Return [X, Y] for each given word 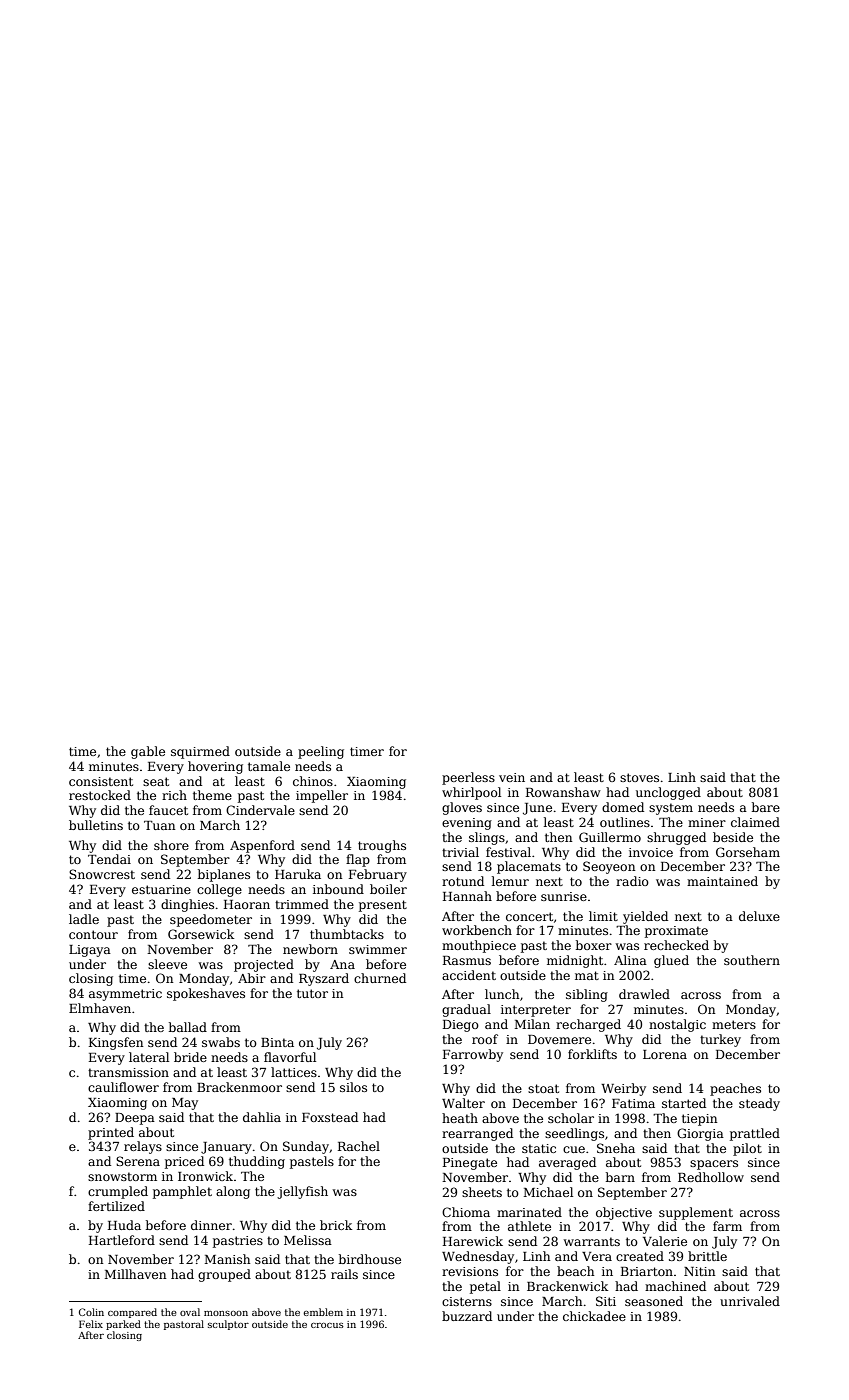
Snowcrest [102, 874]
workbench [477, 930]
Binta [277, 1042]
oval [190, 1312]
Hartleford [122, 1240]
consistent [101, 781]
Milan [532, 1024]
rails [344, 1274]
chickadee [594, 1316]
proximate [676, 932]
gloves [462, 808]
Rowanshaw [563, 792]
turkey [720, 1040]
